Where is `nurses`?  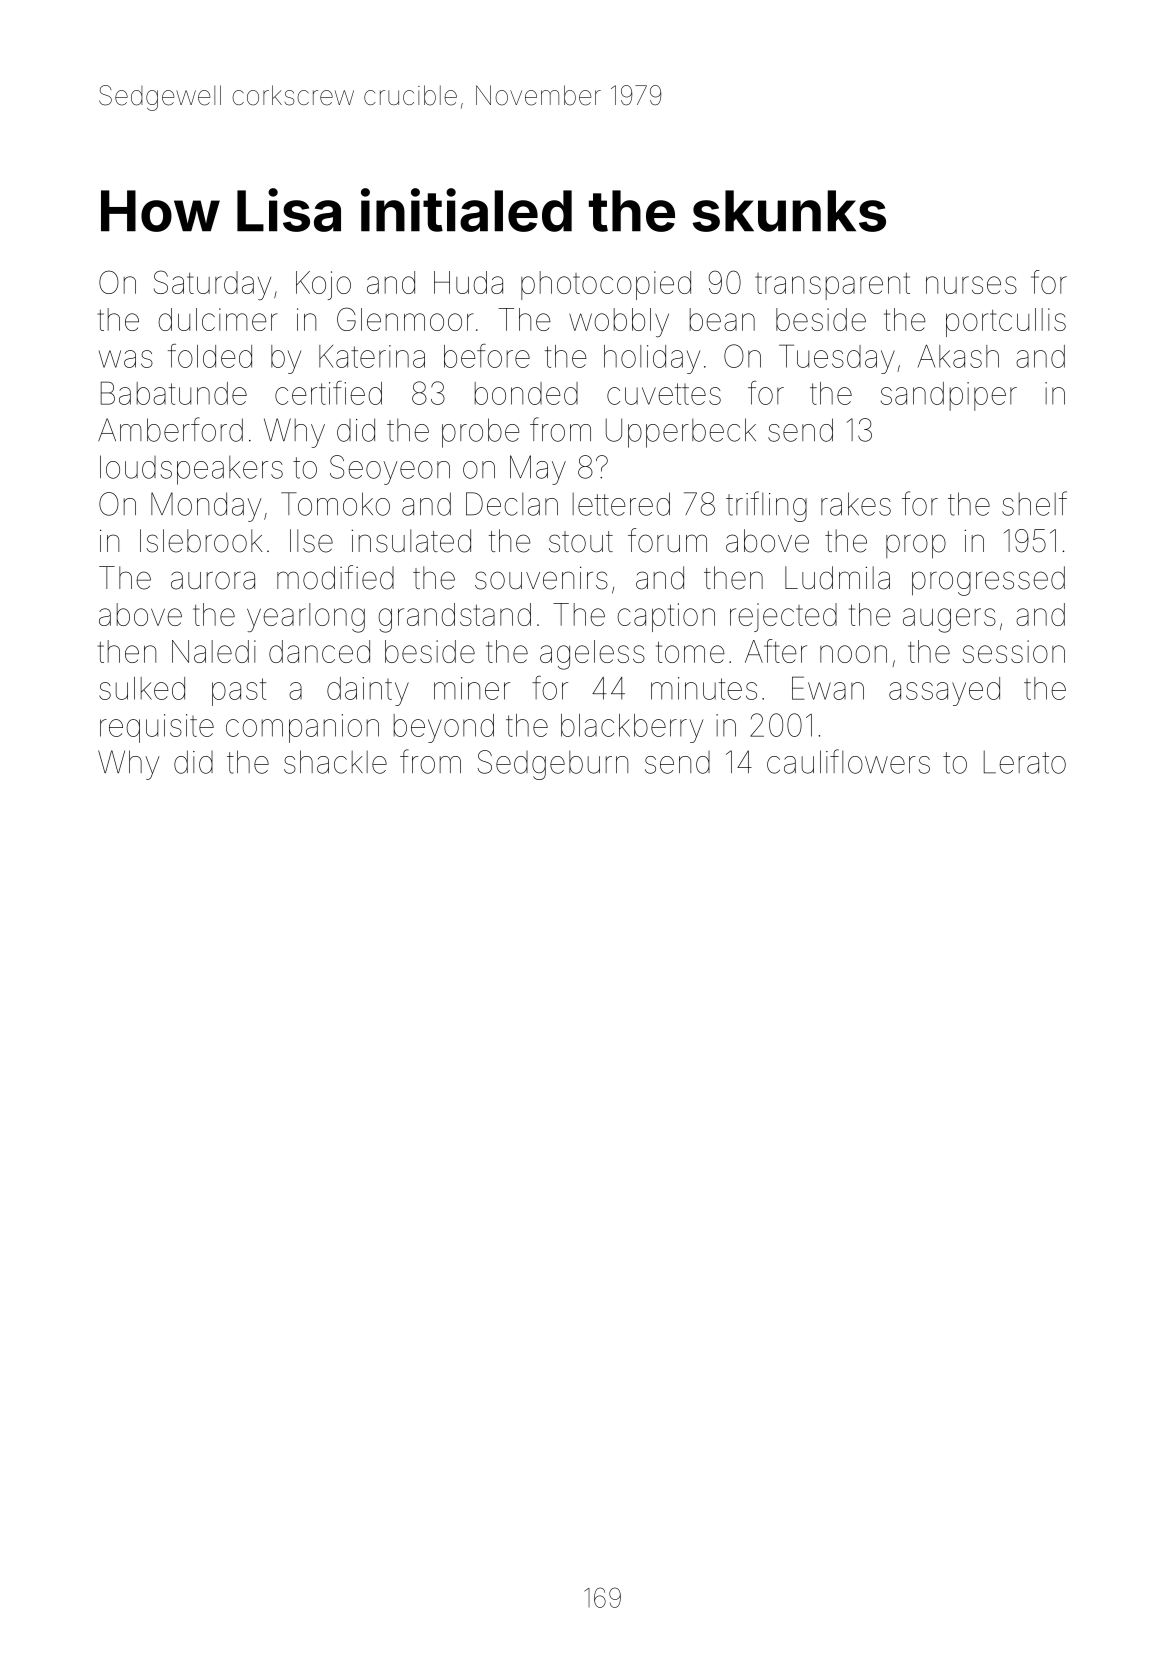 nurses is located at coordinates (971, 285).
